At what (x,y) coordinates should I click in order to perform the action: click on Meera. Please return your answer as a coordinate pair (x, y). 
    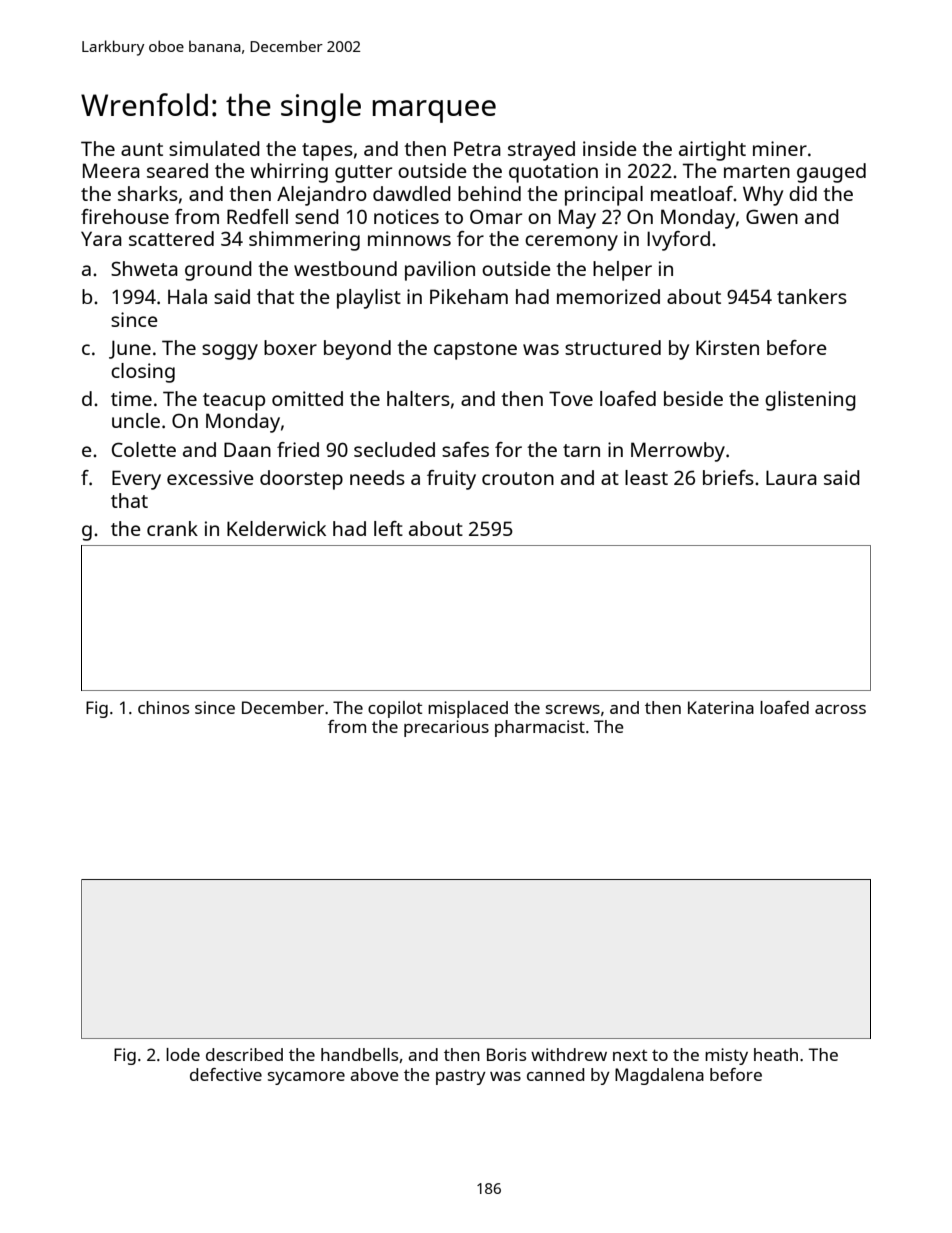
    Looking at the image, I should click on (111, 170).
